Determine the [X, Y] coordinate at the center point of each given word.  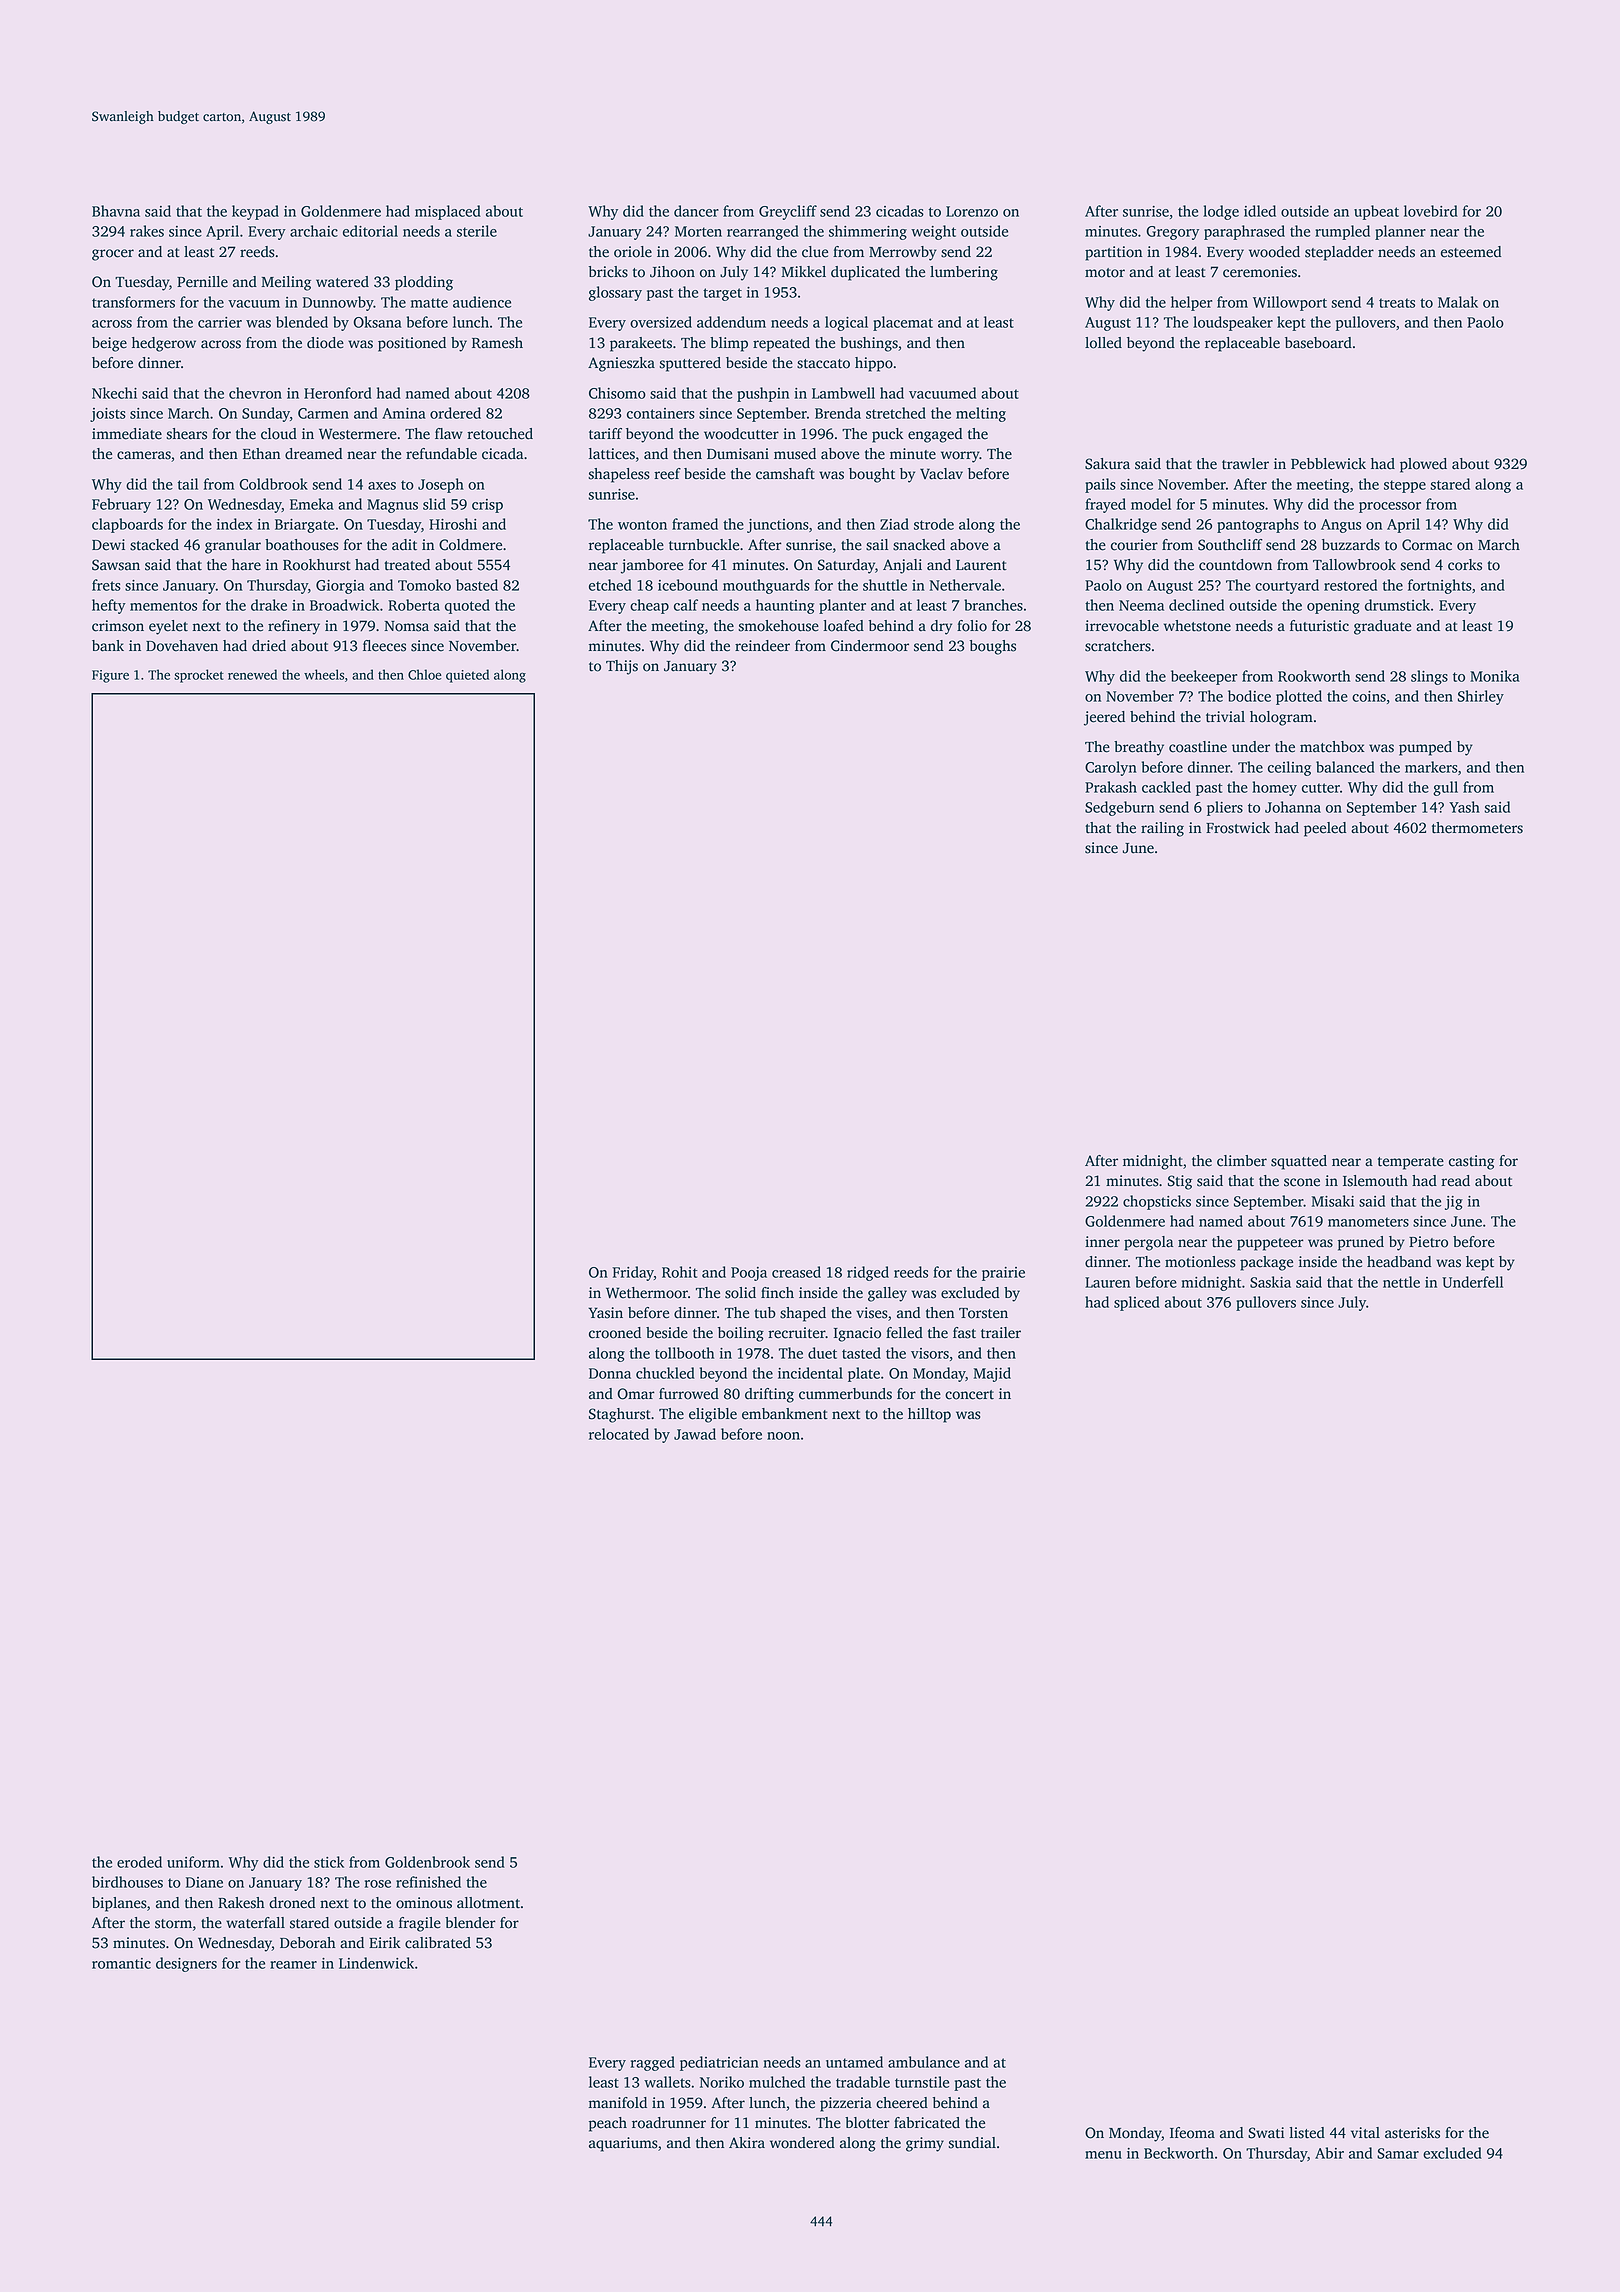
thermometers [1477, 828]
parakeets [641, 344]
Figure [110, 676]
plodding [424, 283]
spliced [1137, 1303]
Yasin [605, 1313]
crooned [615, 1333]
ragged [653, 2063]
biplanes [119, 1904]
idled [1260, 211]
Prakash [1111, 787]
